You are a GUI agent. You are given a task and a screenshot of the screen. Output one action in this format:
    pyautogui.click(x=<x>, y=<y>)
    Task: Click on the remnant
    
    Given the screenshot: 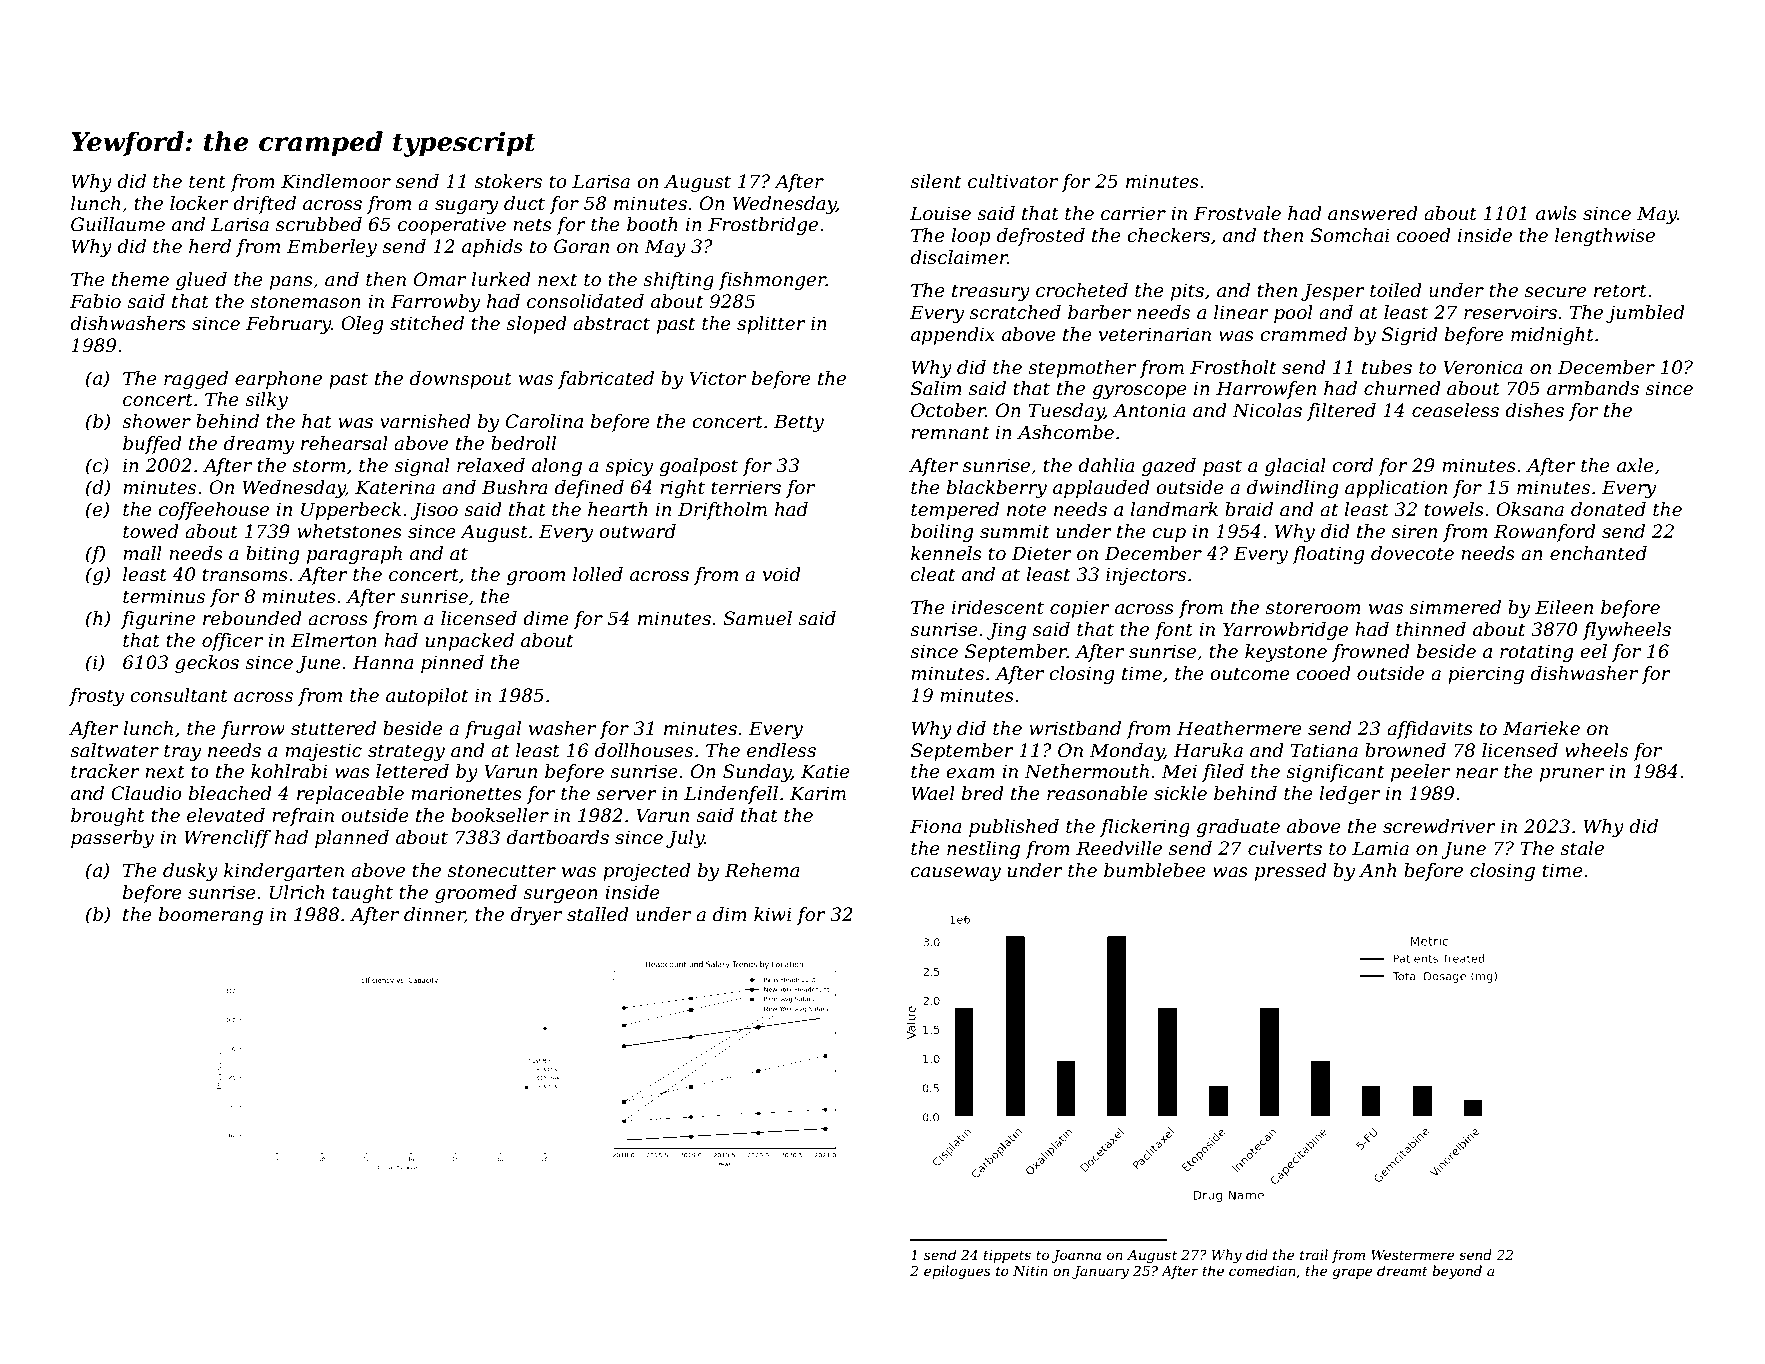 What is the action you would take?
    pyautogui.click(x=950, y=433)
